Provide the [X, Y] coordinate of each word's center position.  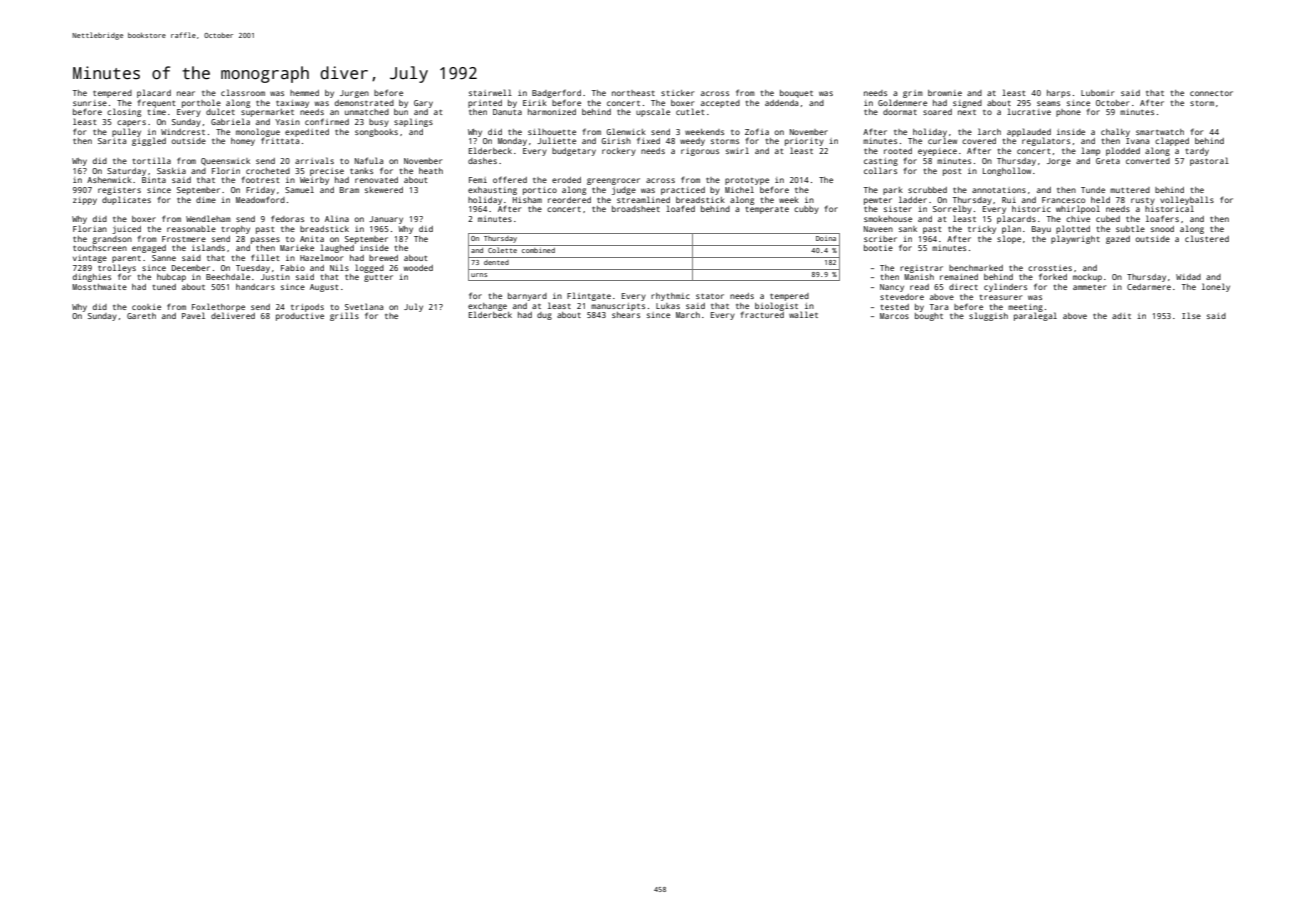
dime [206, 200]
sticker [677, 93]
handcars [255, 287]
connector [1211, 93]
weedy [692, 142]
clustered [1207, 238]
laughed [337, 248]
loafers [1162, 218]
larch [989, 131]
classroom [243, 92]
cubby [806, 210]
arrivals [314, 160]
